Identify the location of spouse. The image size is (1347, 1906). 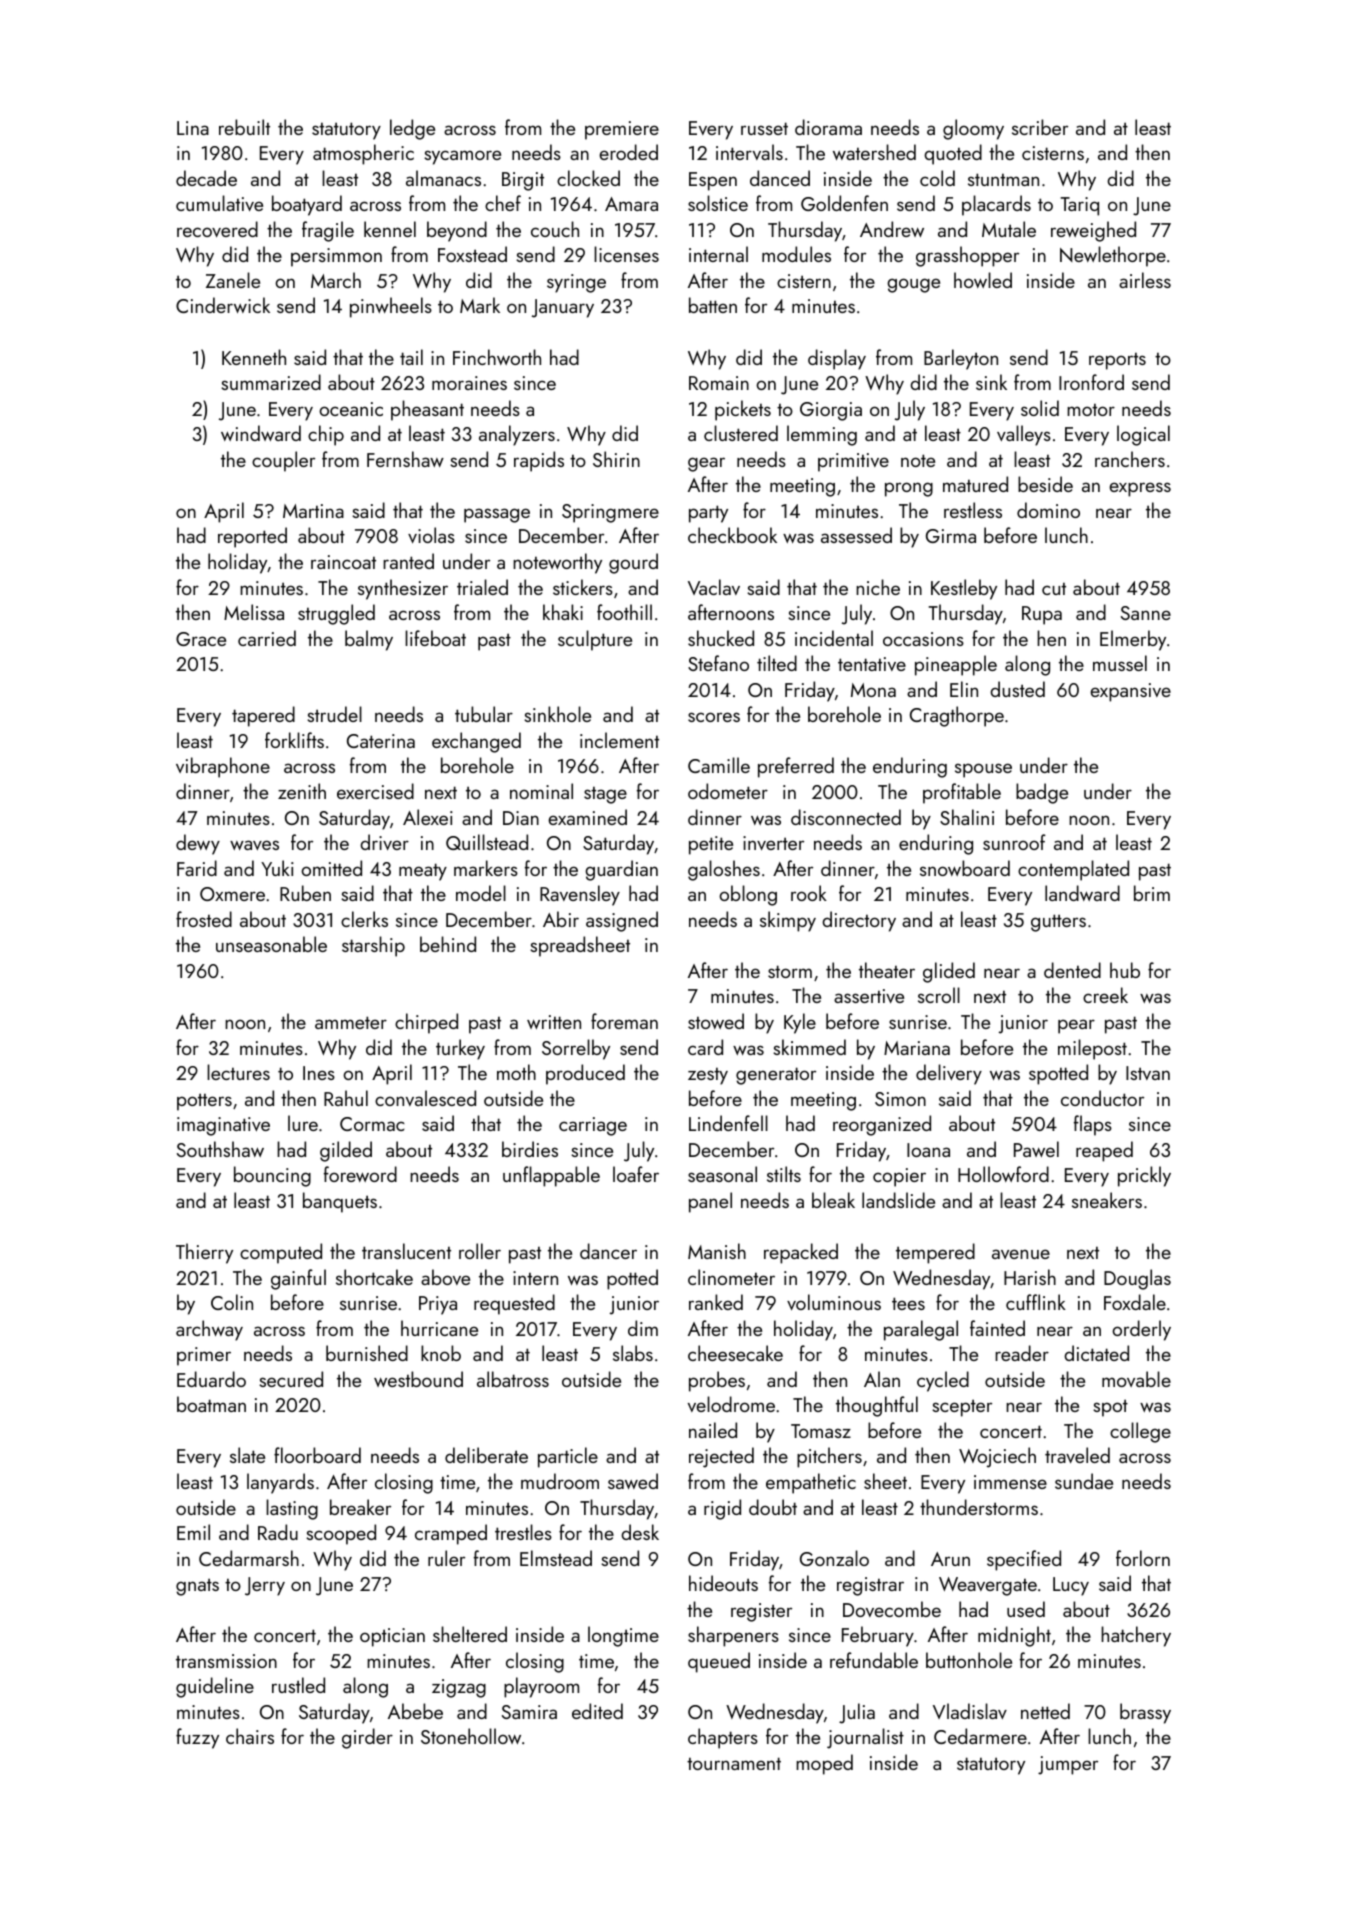
(983, 770).
